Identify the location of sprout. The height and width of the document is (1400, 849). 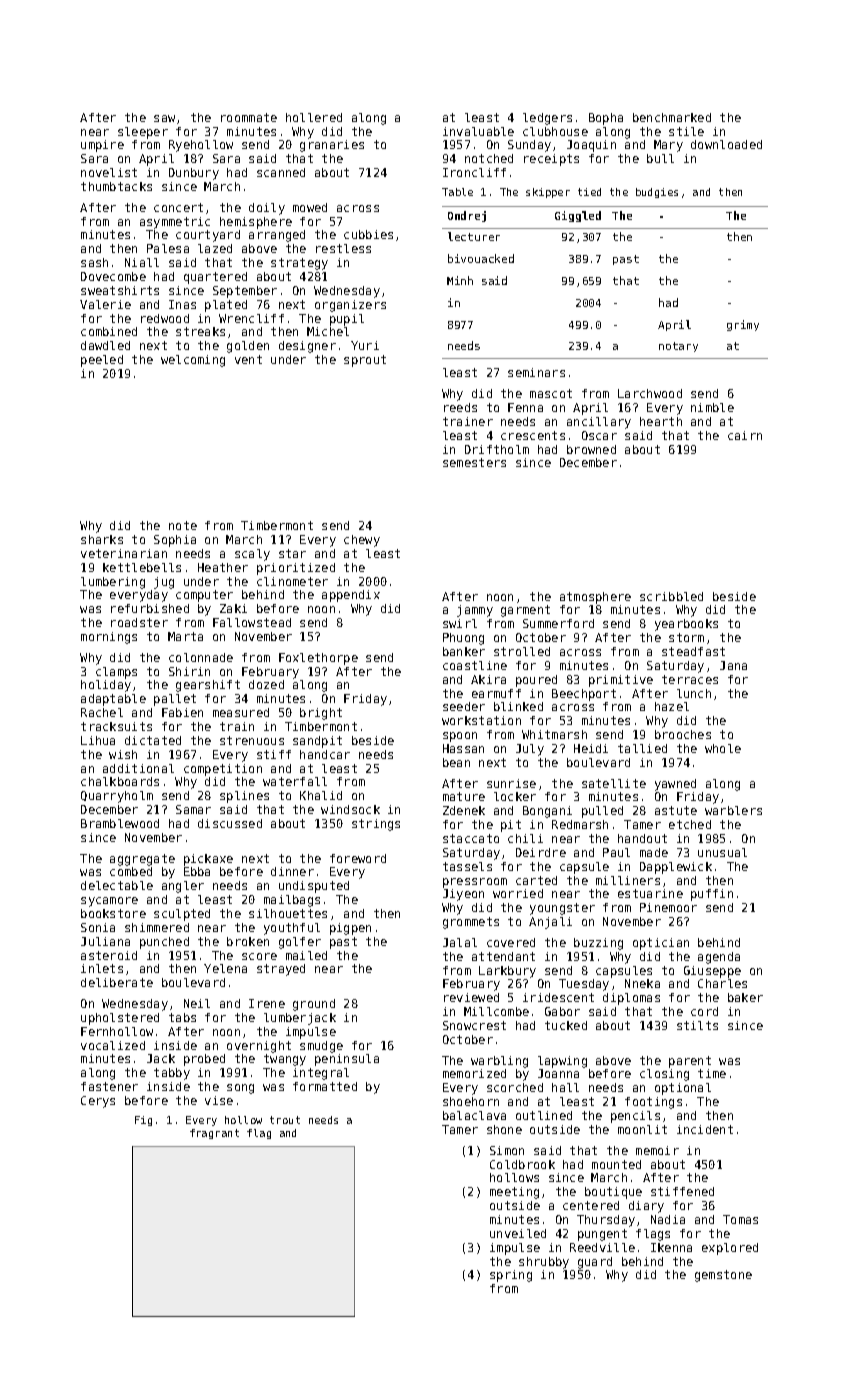
(365, 361).
